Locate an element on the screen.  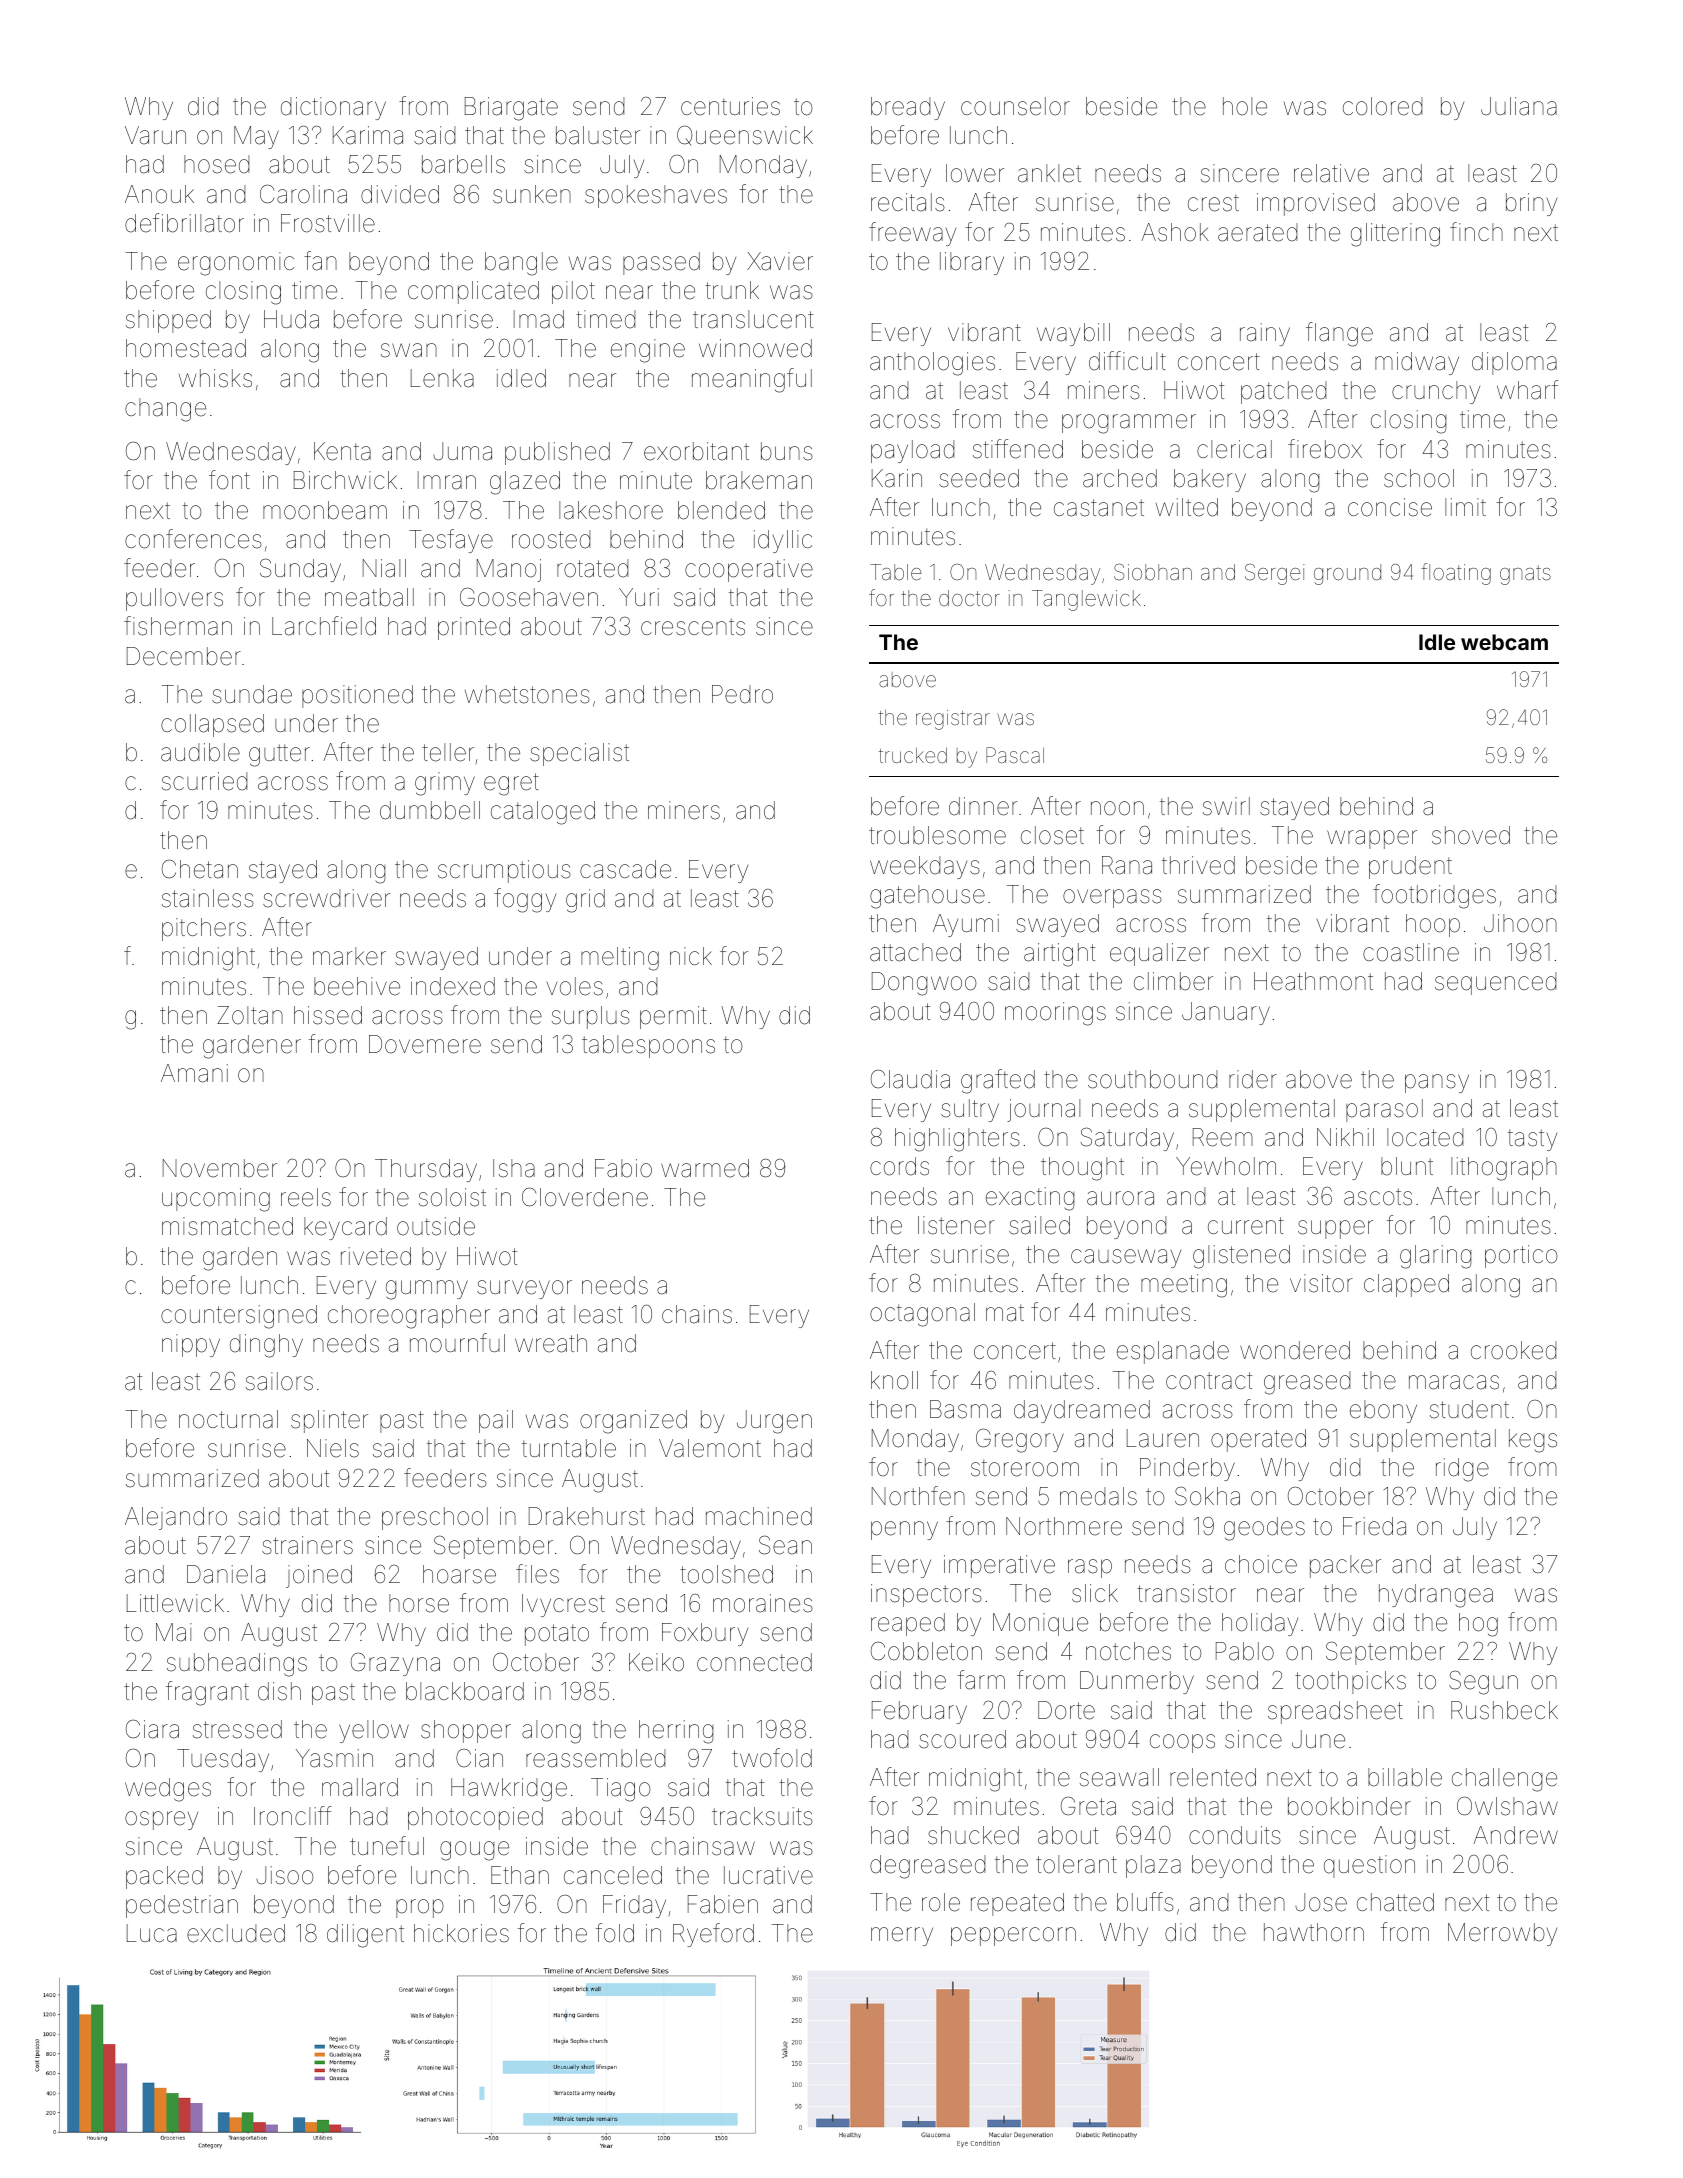
role is located at coordinates (941, 1902).
